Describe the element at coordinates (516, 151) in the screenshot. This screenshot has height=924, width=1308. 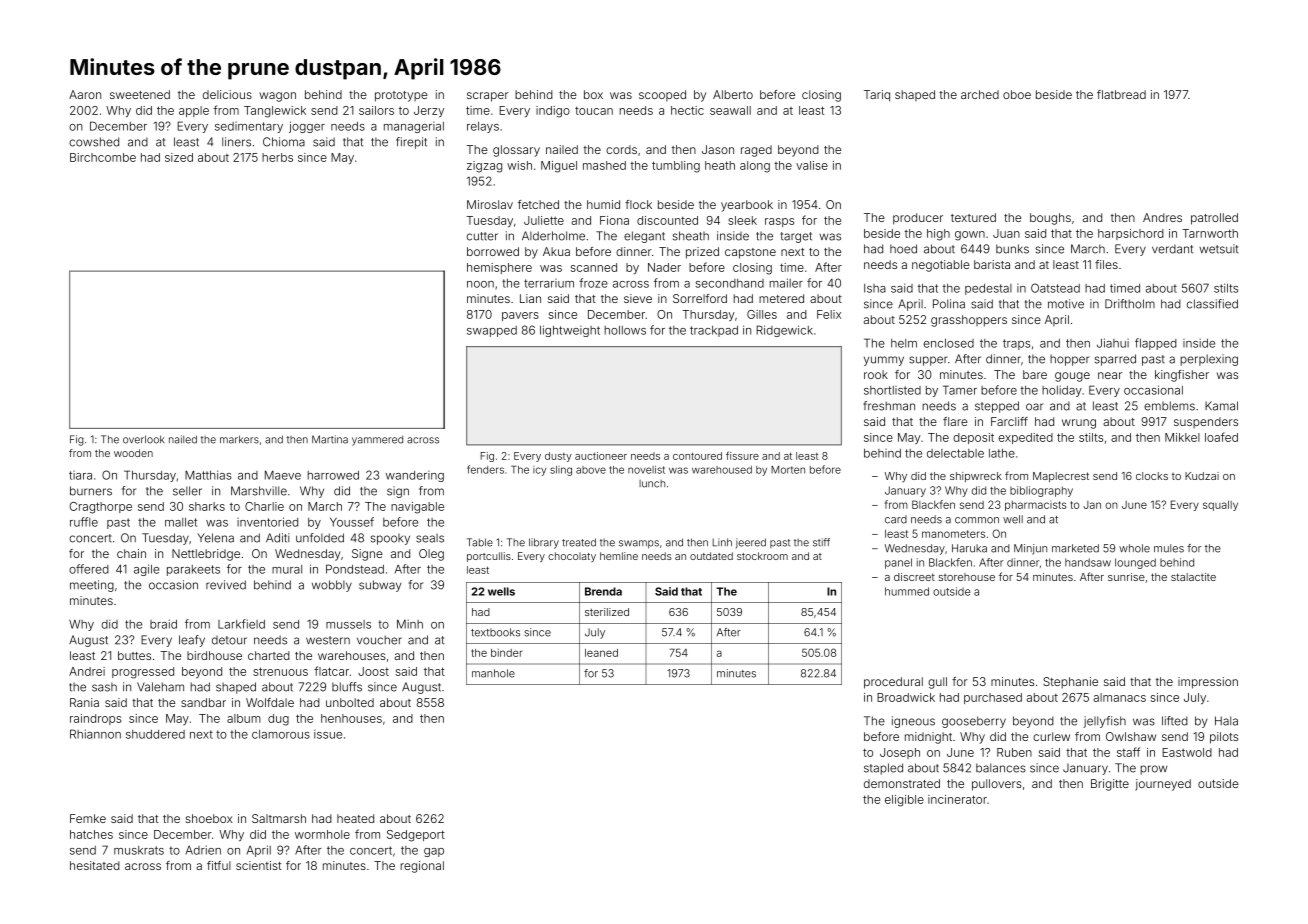
I see `glossary` at that location.
